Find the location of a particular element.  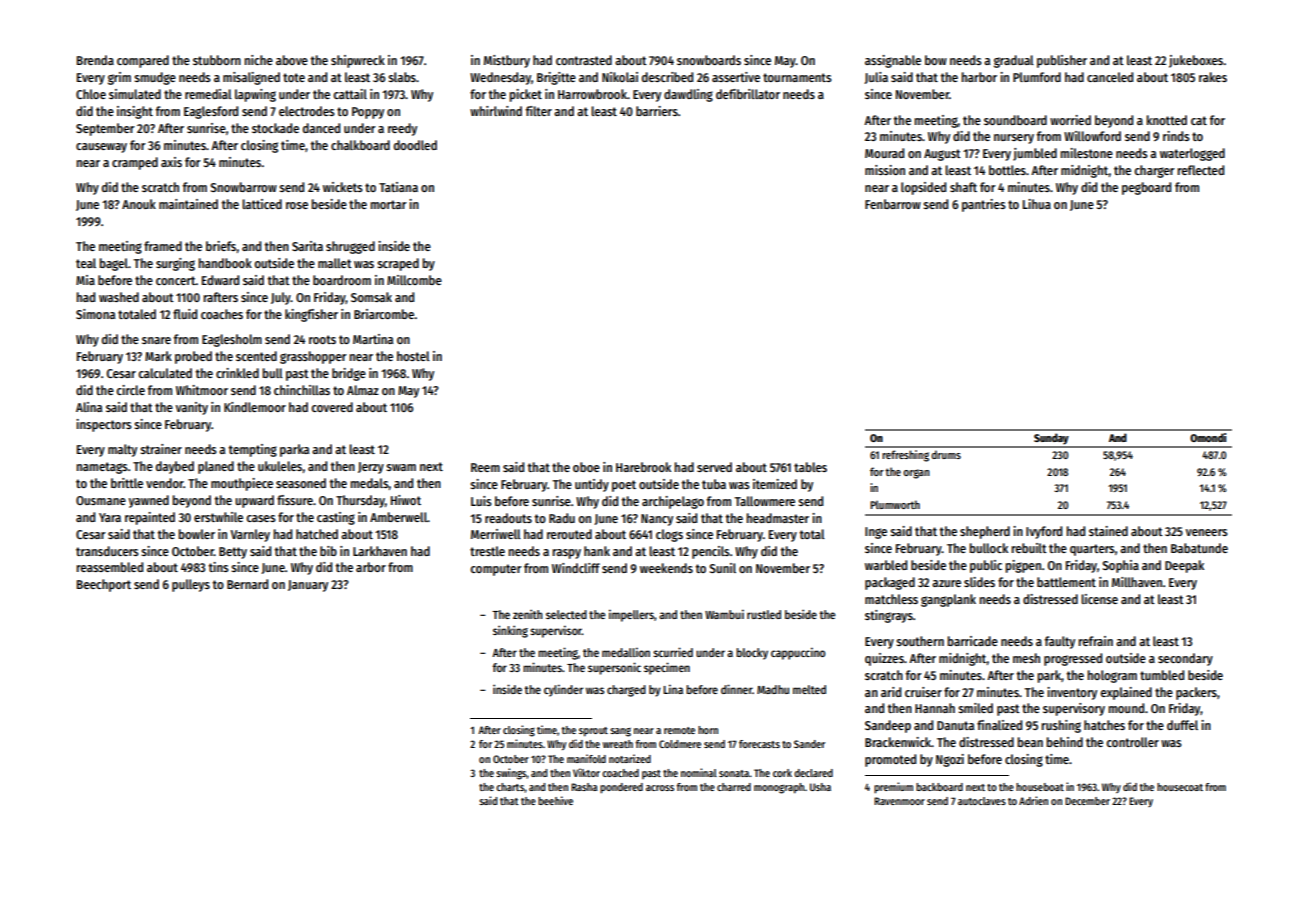

smiled is located at coordinates (975, 708).
